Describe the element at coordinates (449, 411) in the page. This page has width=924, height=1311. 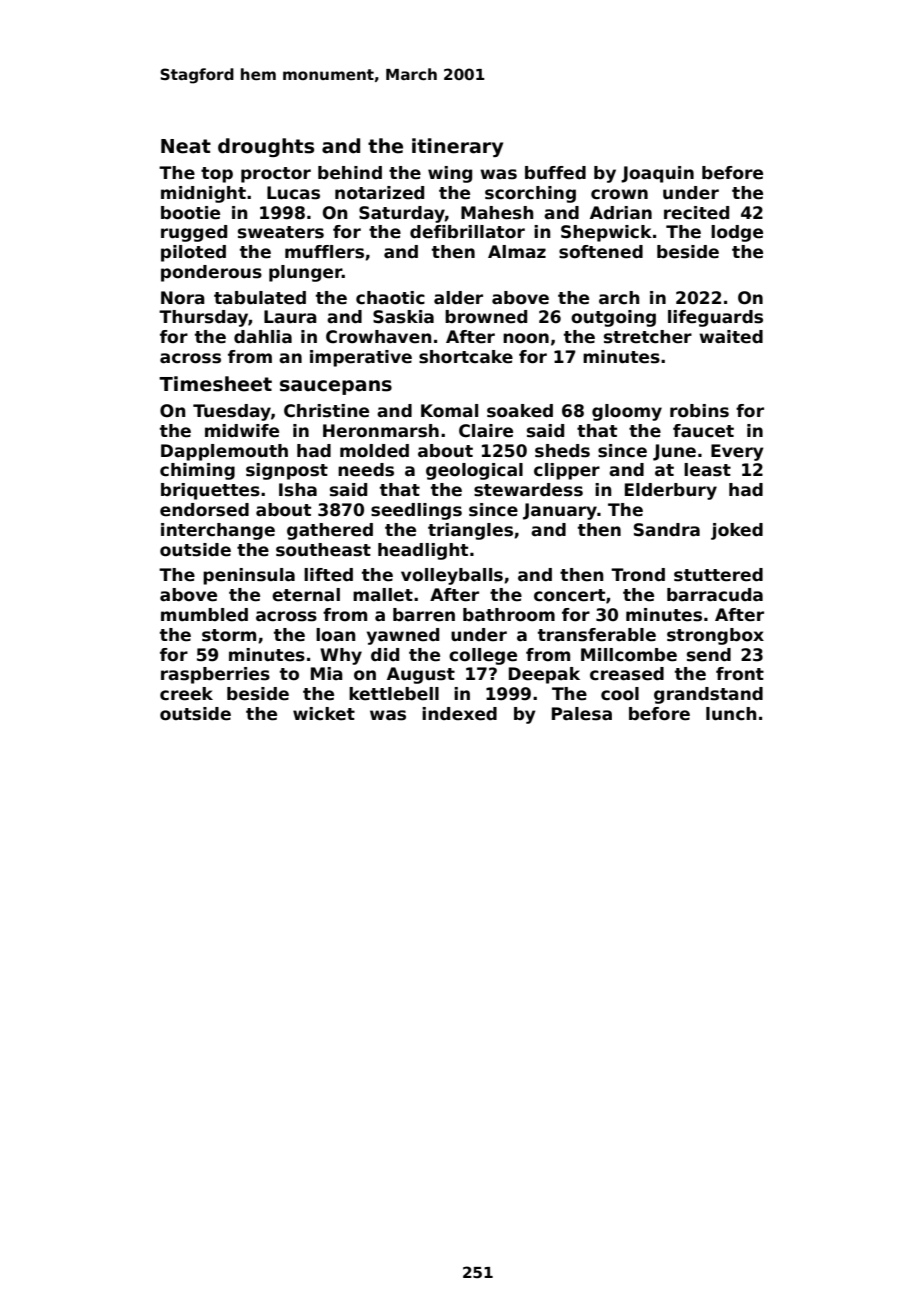
I see `Komal` at that location.
